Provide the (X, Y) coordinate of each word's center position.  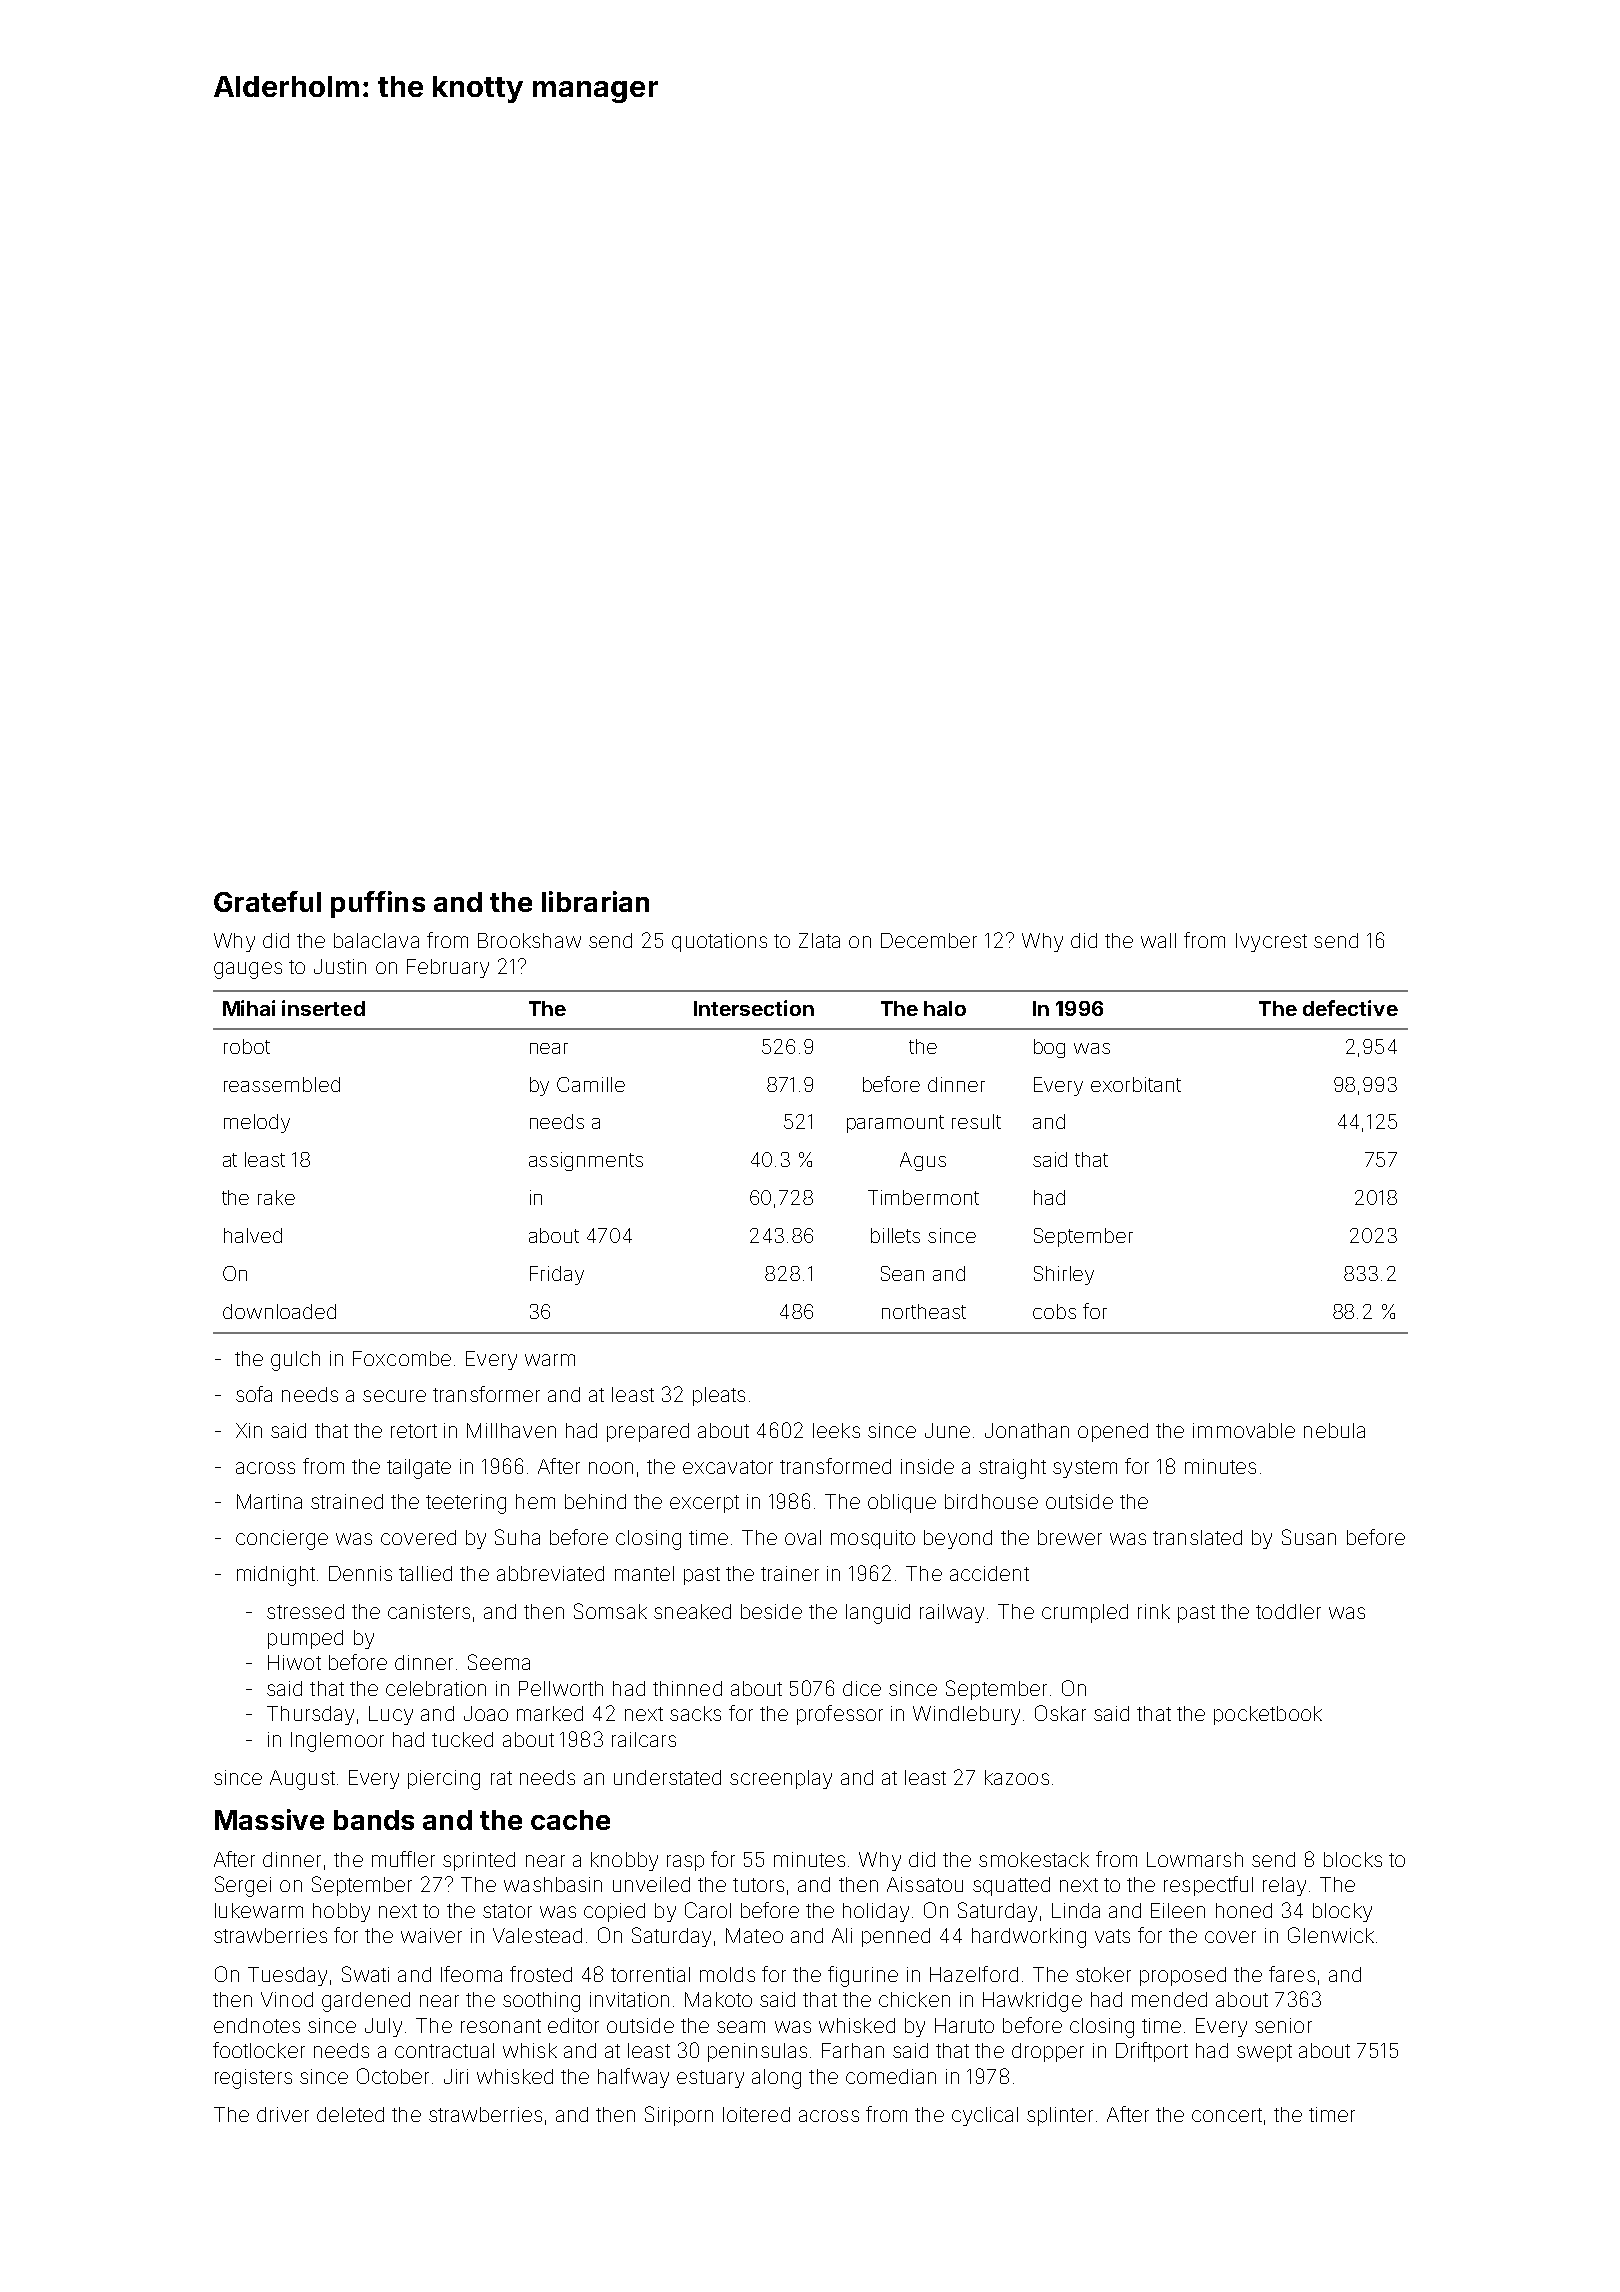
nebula (1334, 1430)
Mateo (754, 1935)
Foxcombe (402, 1358)
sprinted (479, 1861)
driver (283, 2114)
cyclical (985, 2116)
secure (394, 1396)
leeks (836, 1430)
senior (1283, 2025)
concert (1227, 2115)
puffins (378, 904)
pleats (719, 1396)
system (1085, 1469)
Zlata (819, 940)
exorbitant (1136, 1084)
